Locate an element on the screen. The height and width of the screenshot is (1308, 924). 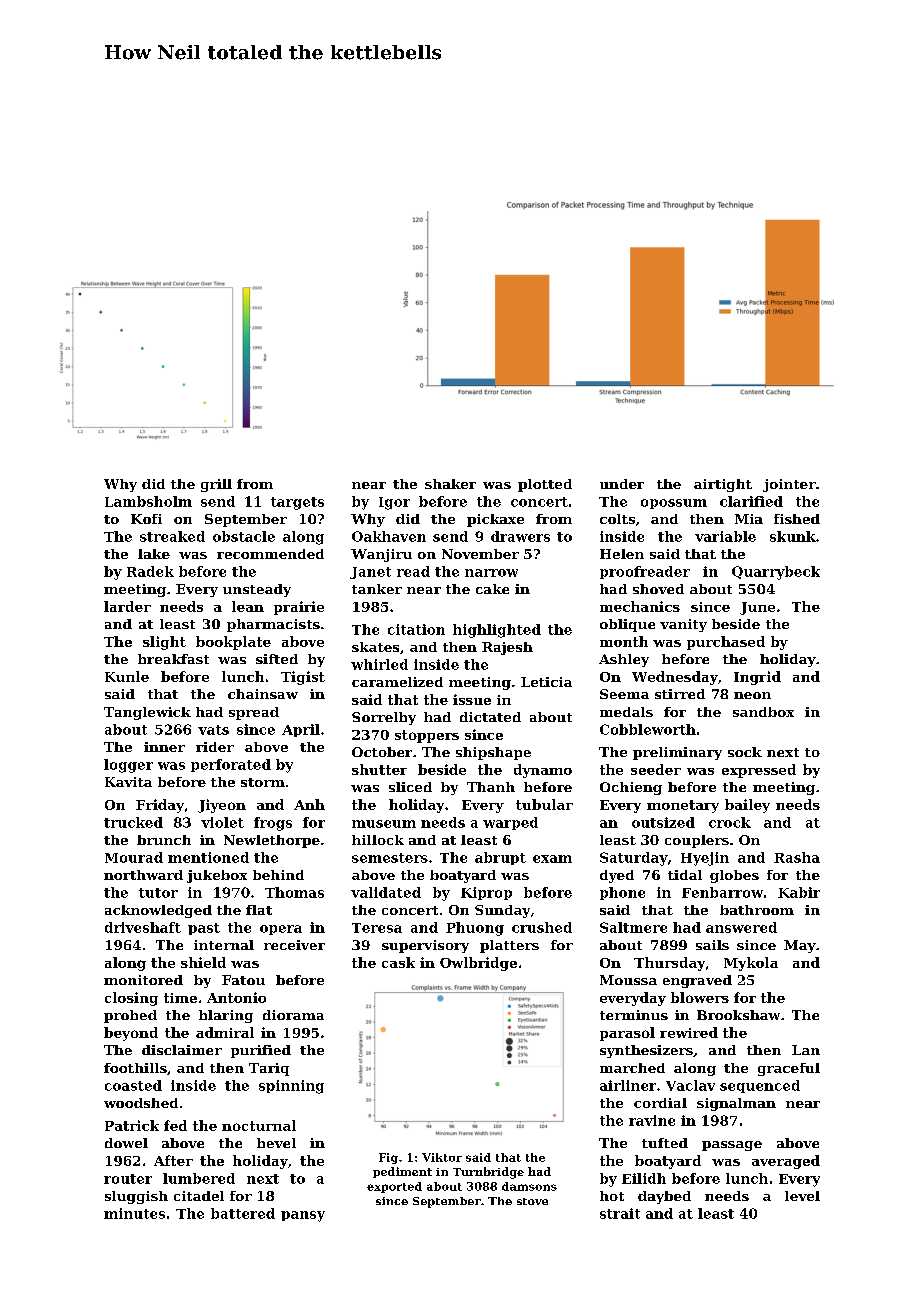
Mykola is located at coordinates (751, 964).
